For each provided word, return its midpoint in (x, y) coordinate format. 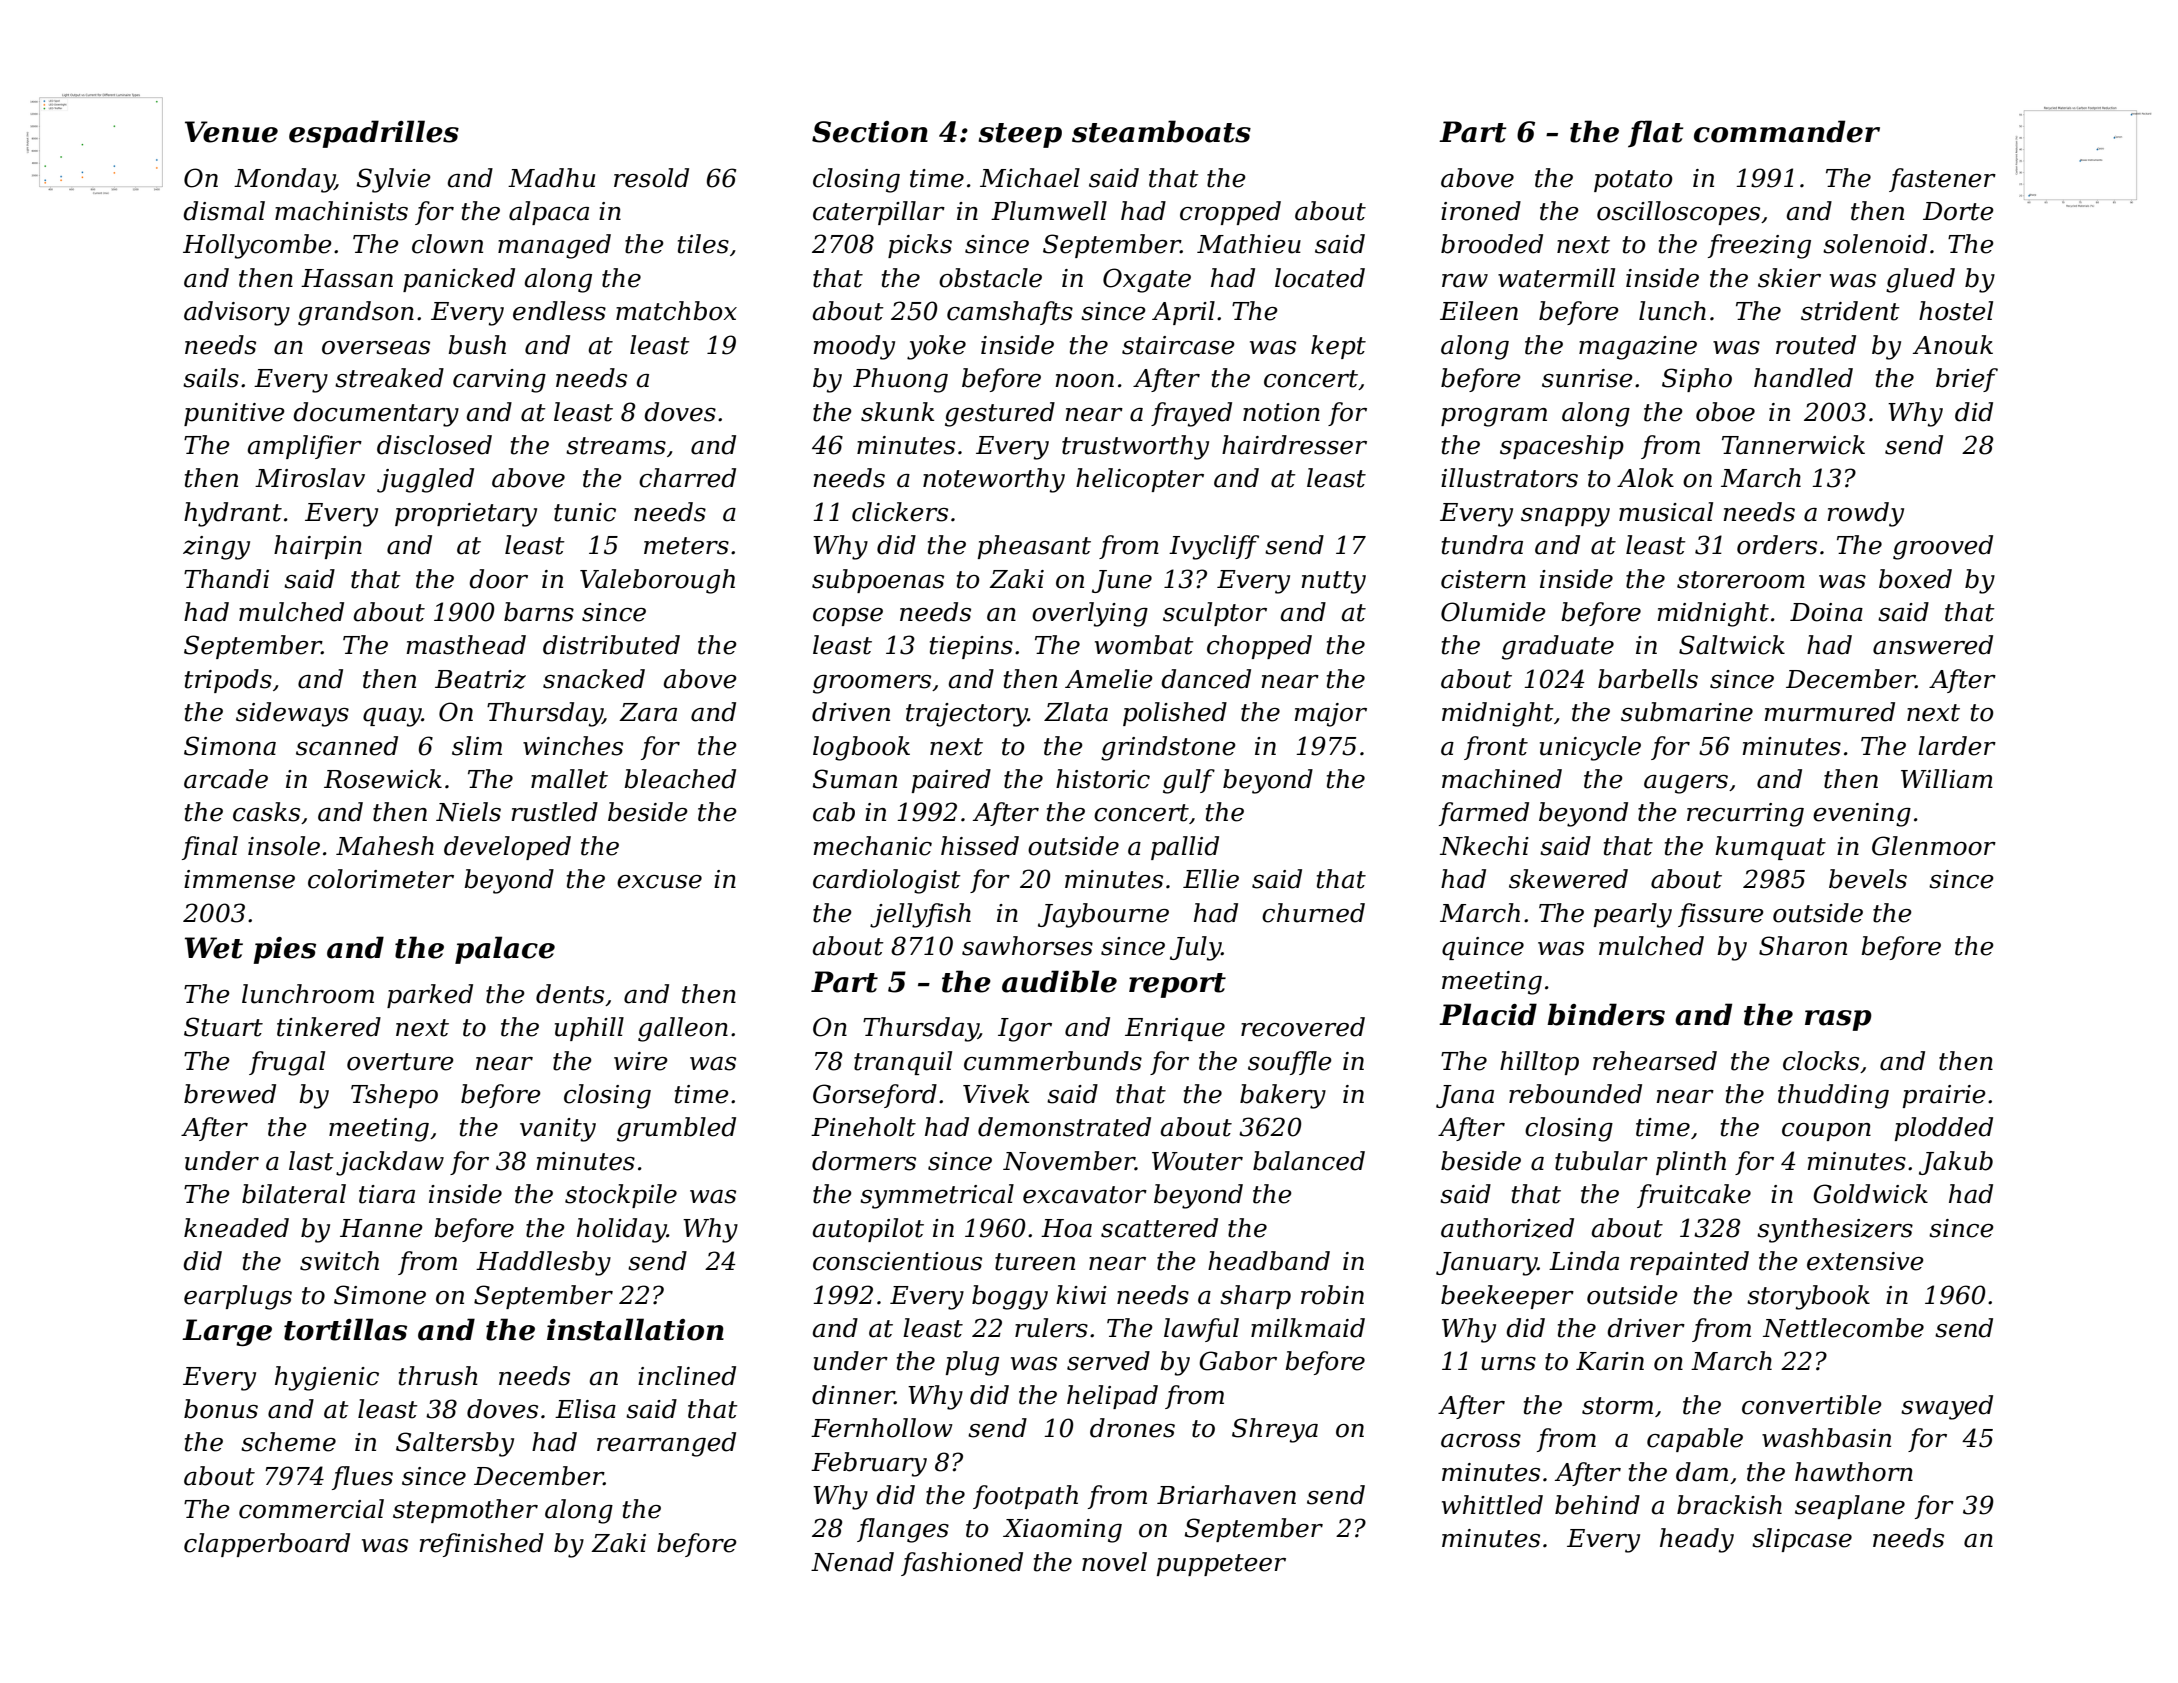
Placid (1488, 1014)
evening (1862, 815)
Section (870, 132)
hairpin (318, 547)
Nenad (852, 1562)
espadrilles (374, 134)
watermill (1556, 278)
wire (641, 1061)
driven (851, 712)
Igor (1025, 1030)
